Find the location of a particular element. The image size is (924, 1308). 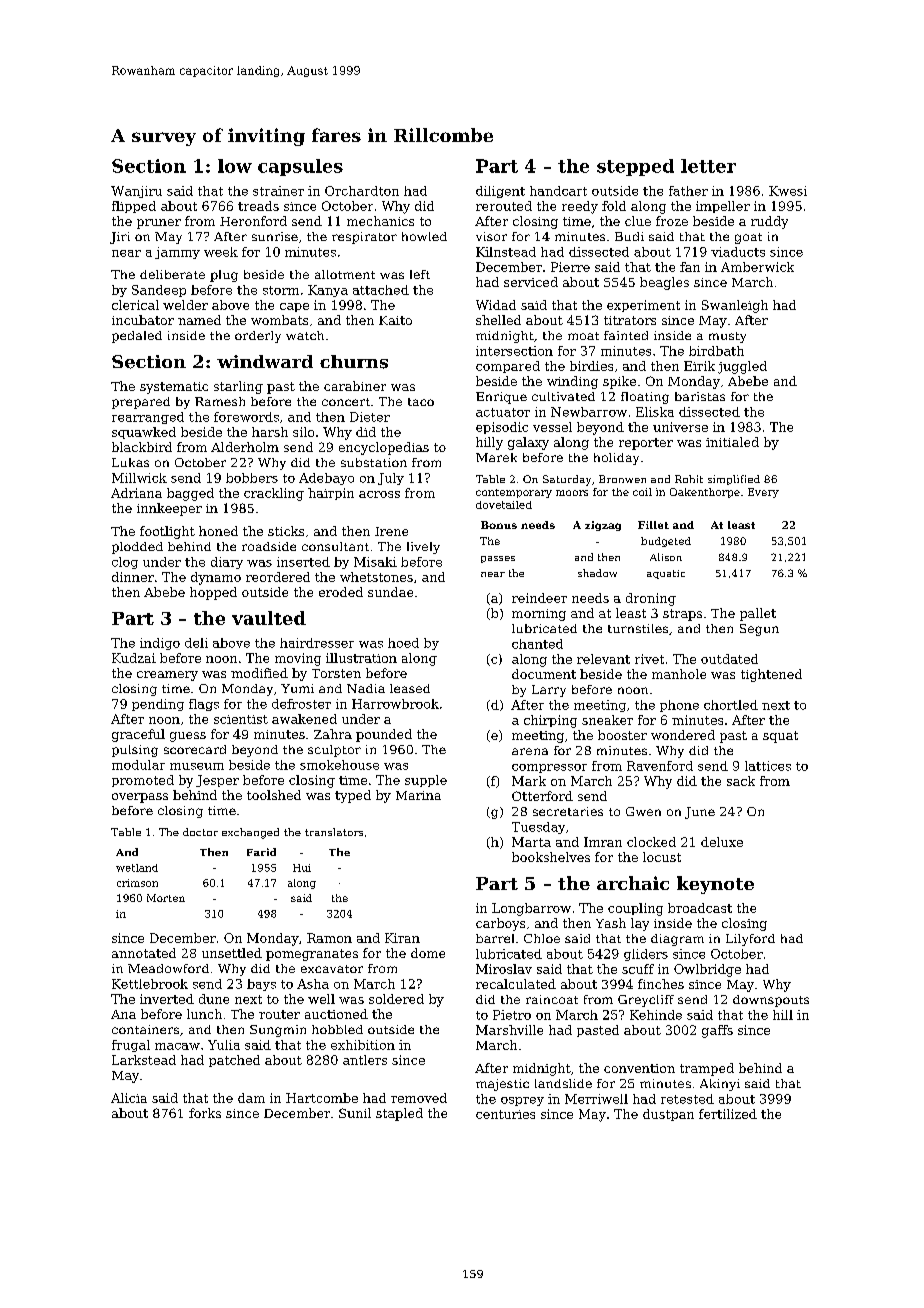

initialed is located at coordinates (732, 442).
